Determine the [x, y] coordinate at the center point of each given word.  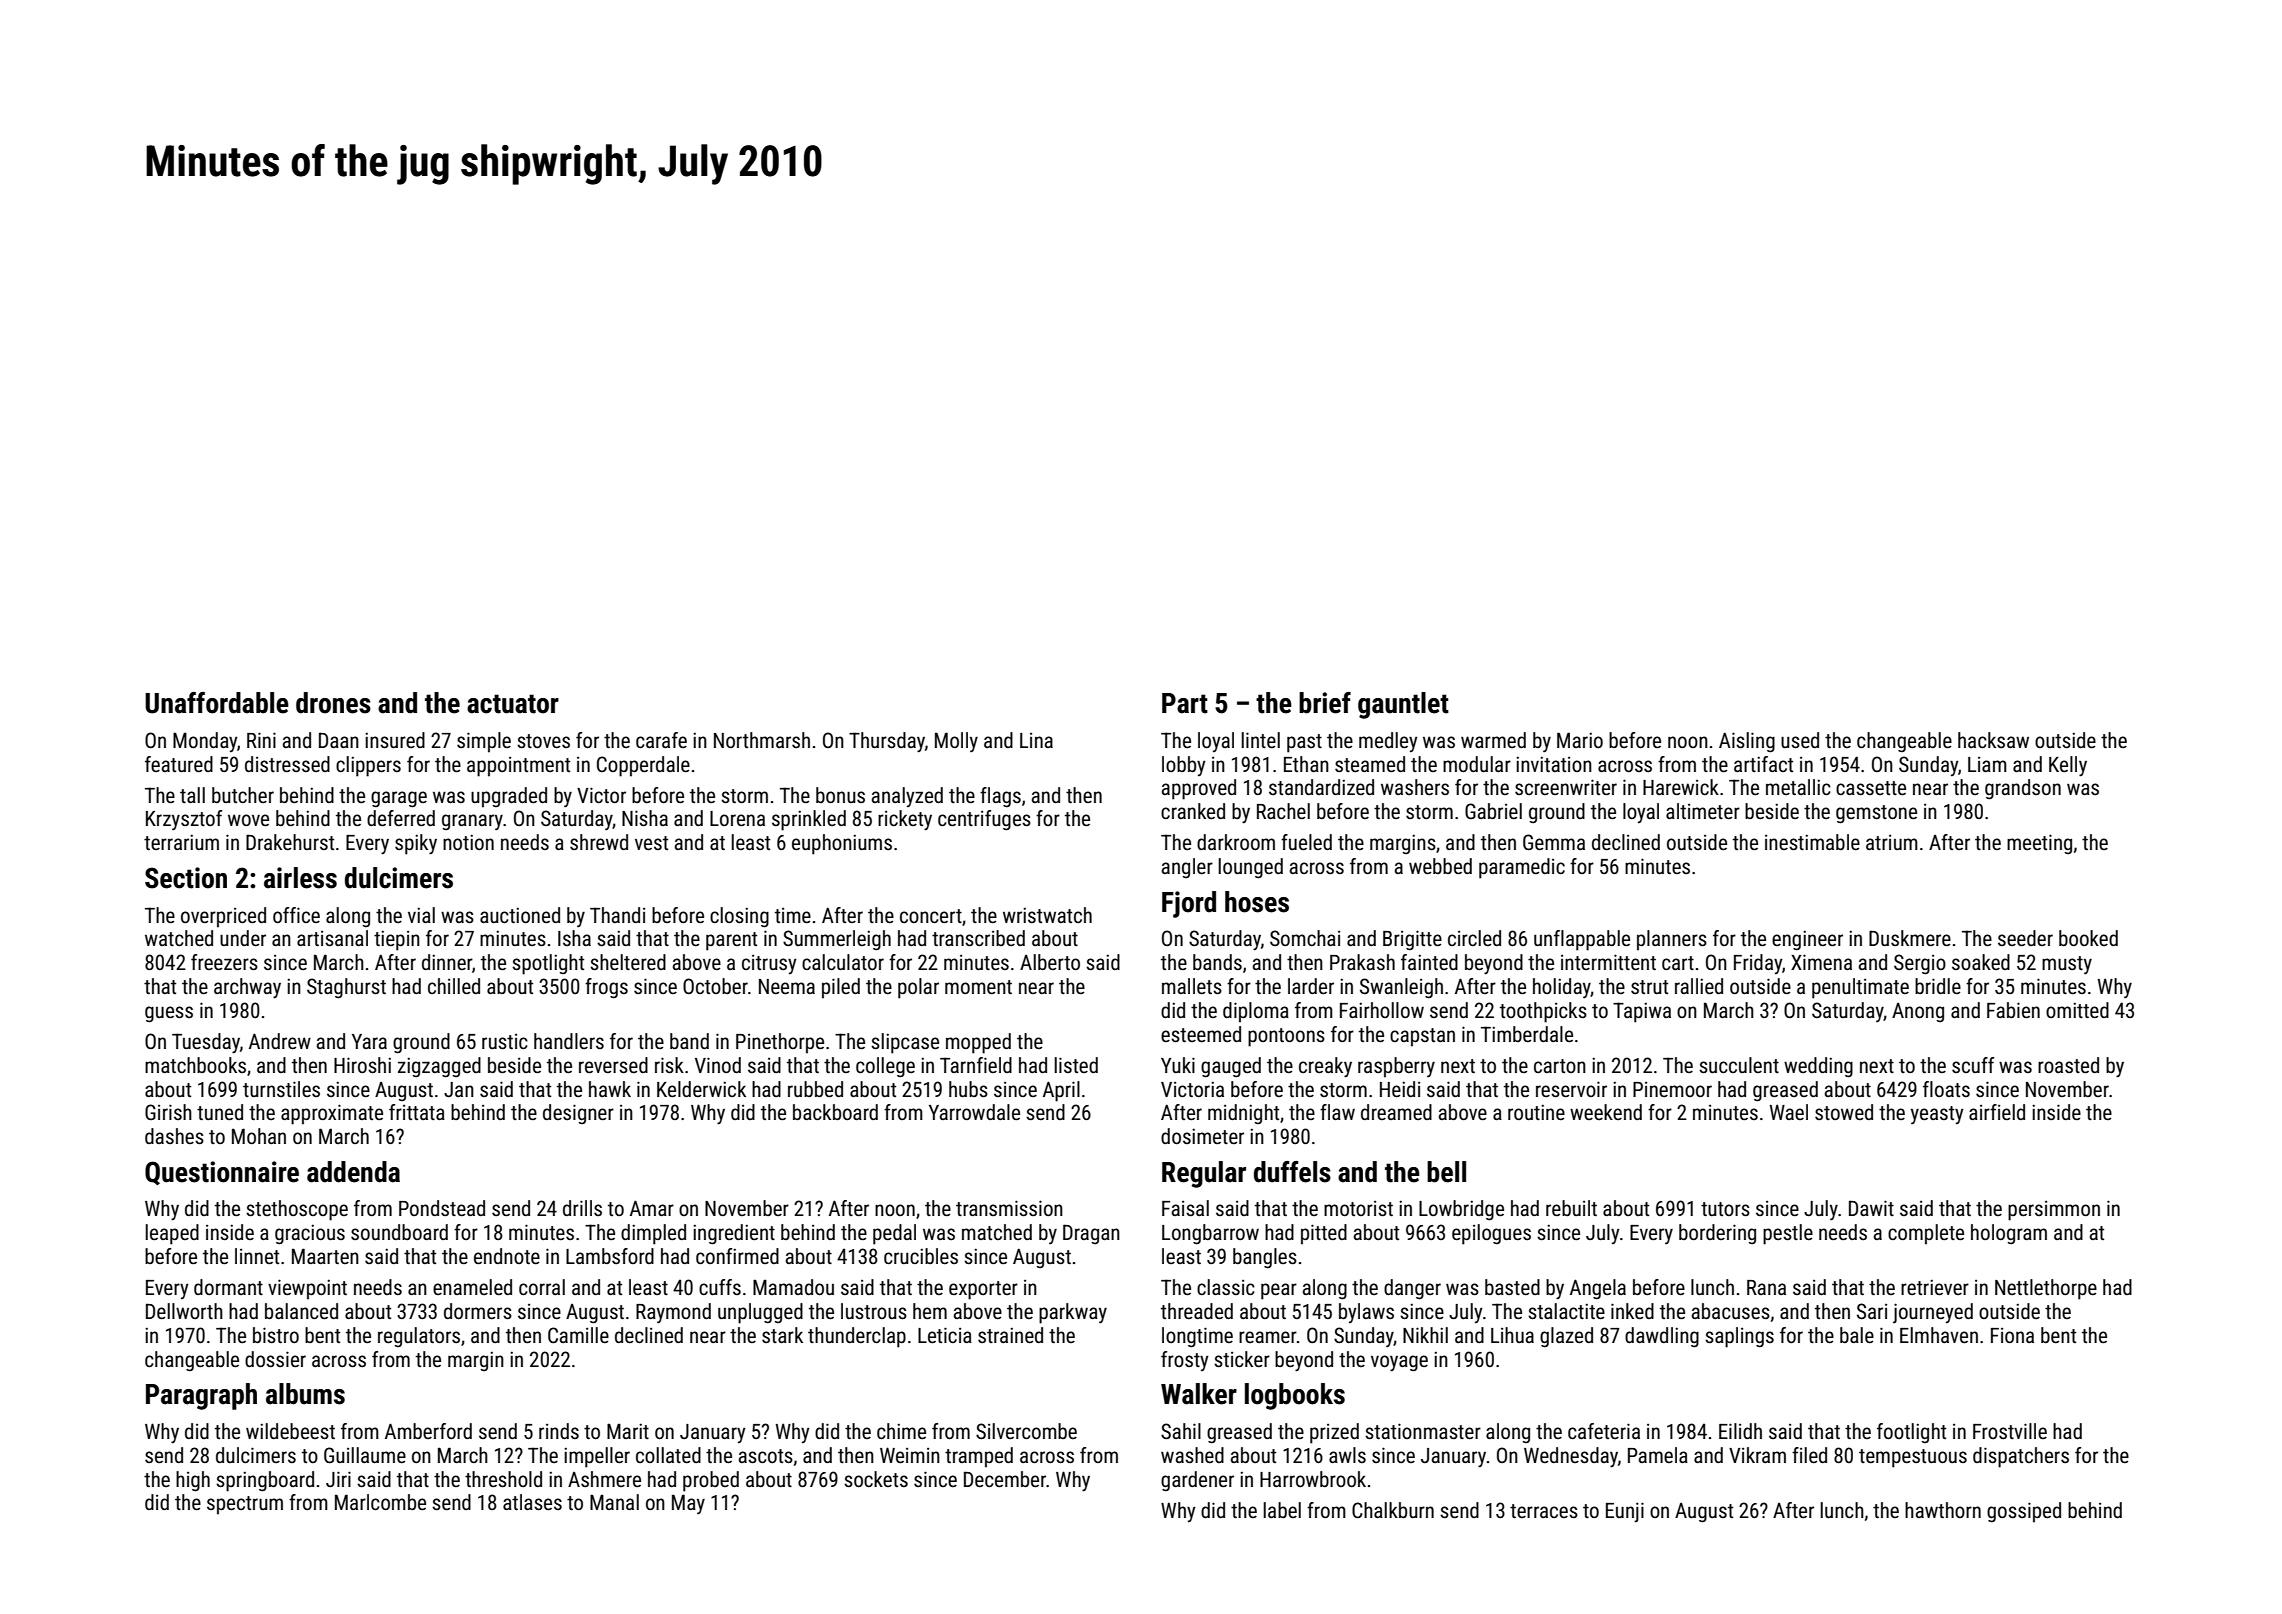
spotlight [548, 964]
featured [179, 764]
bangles [1265, 1258]
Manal [614, 1502]
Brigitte [1412, 940]
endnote [507, 1256]
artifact [1763, 764]
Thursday [887, 742]
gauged [1231, 1067]
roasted [2068, 1065]
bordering [1717, 1234]
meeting [2039, 844]
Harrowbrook [1313, 1479]
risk [669, 1065]
